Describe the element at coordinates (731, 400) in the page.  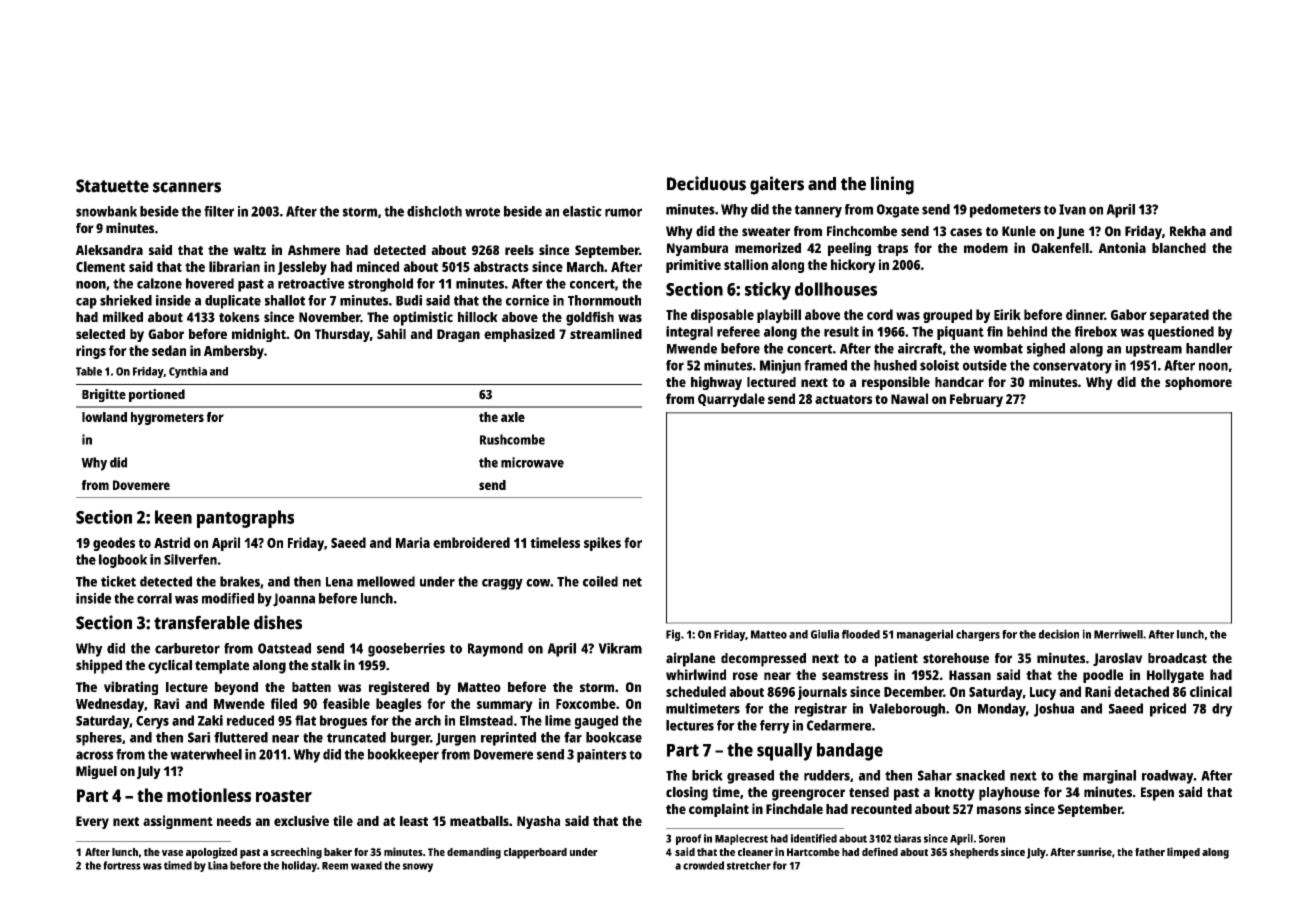
I see `Quarrydale` at that location.
